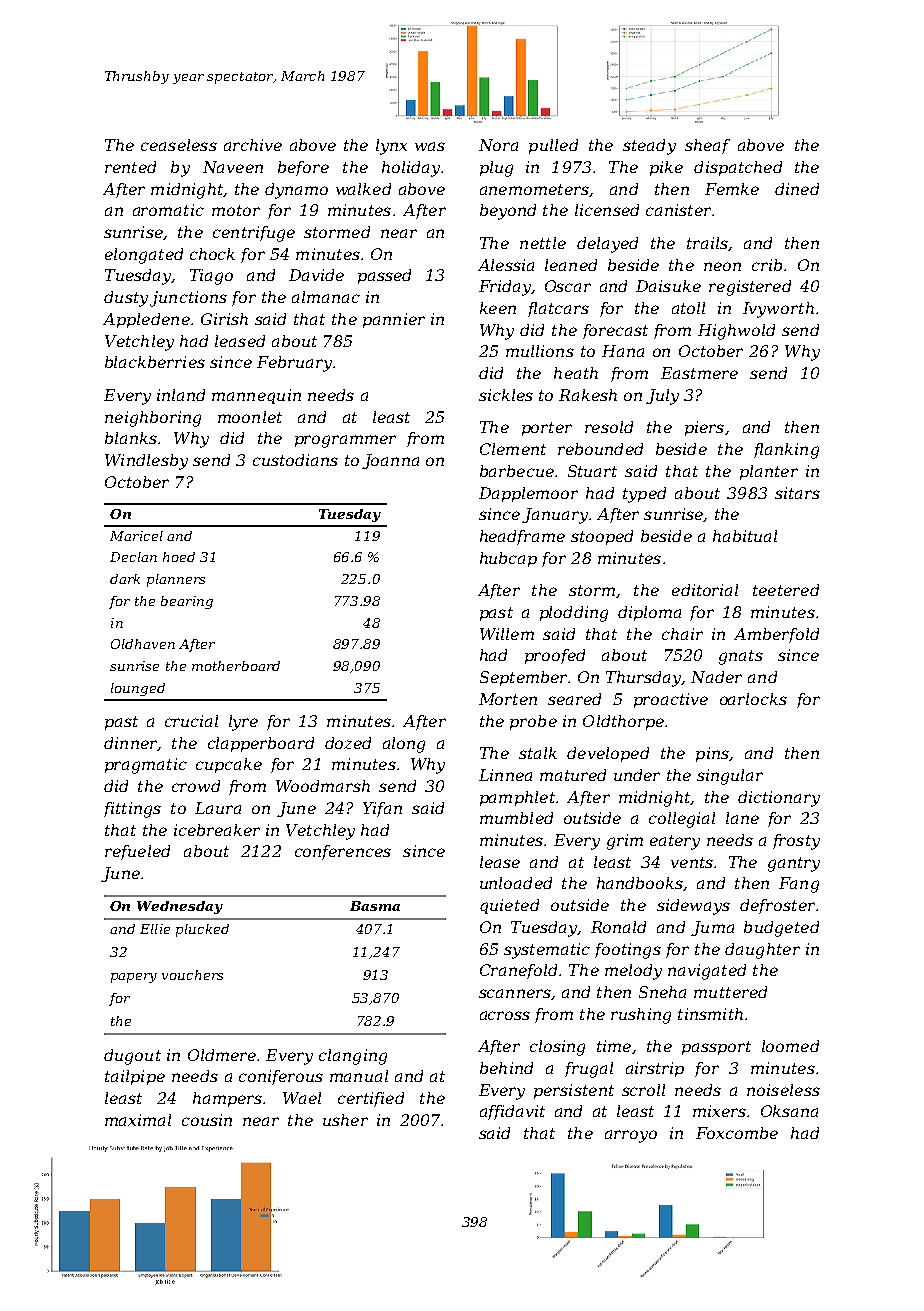 The height and width of the screenshot is (1311, 924). What do you see at coordinates (625, 842) in the screenshot?
I see `grim` at bounding box center [625, 842].
